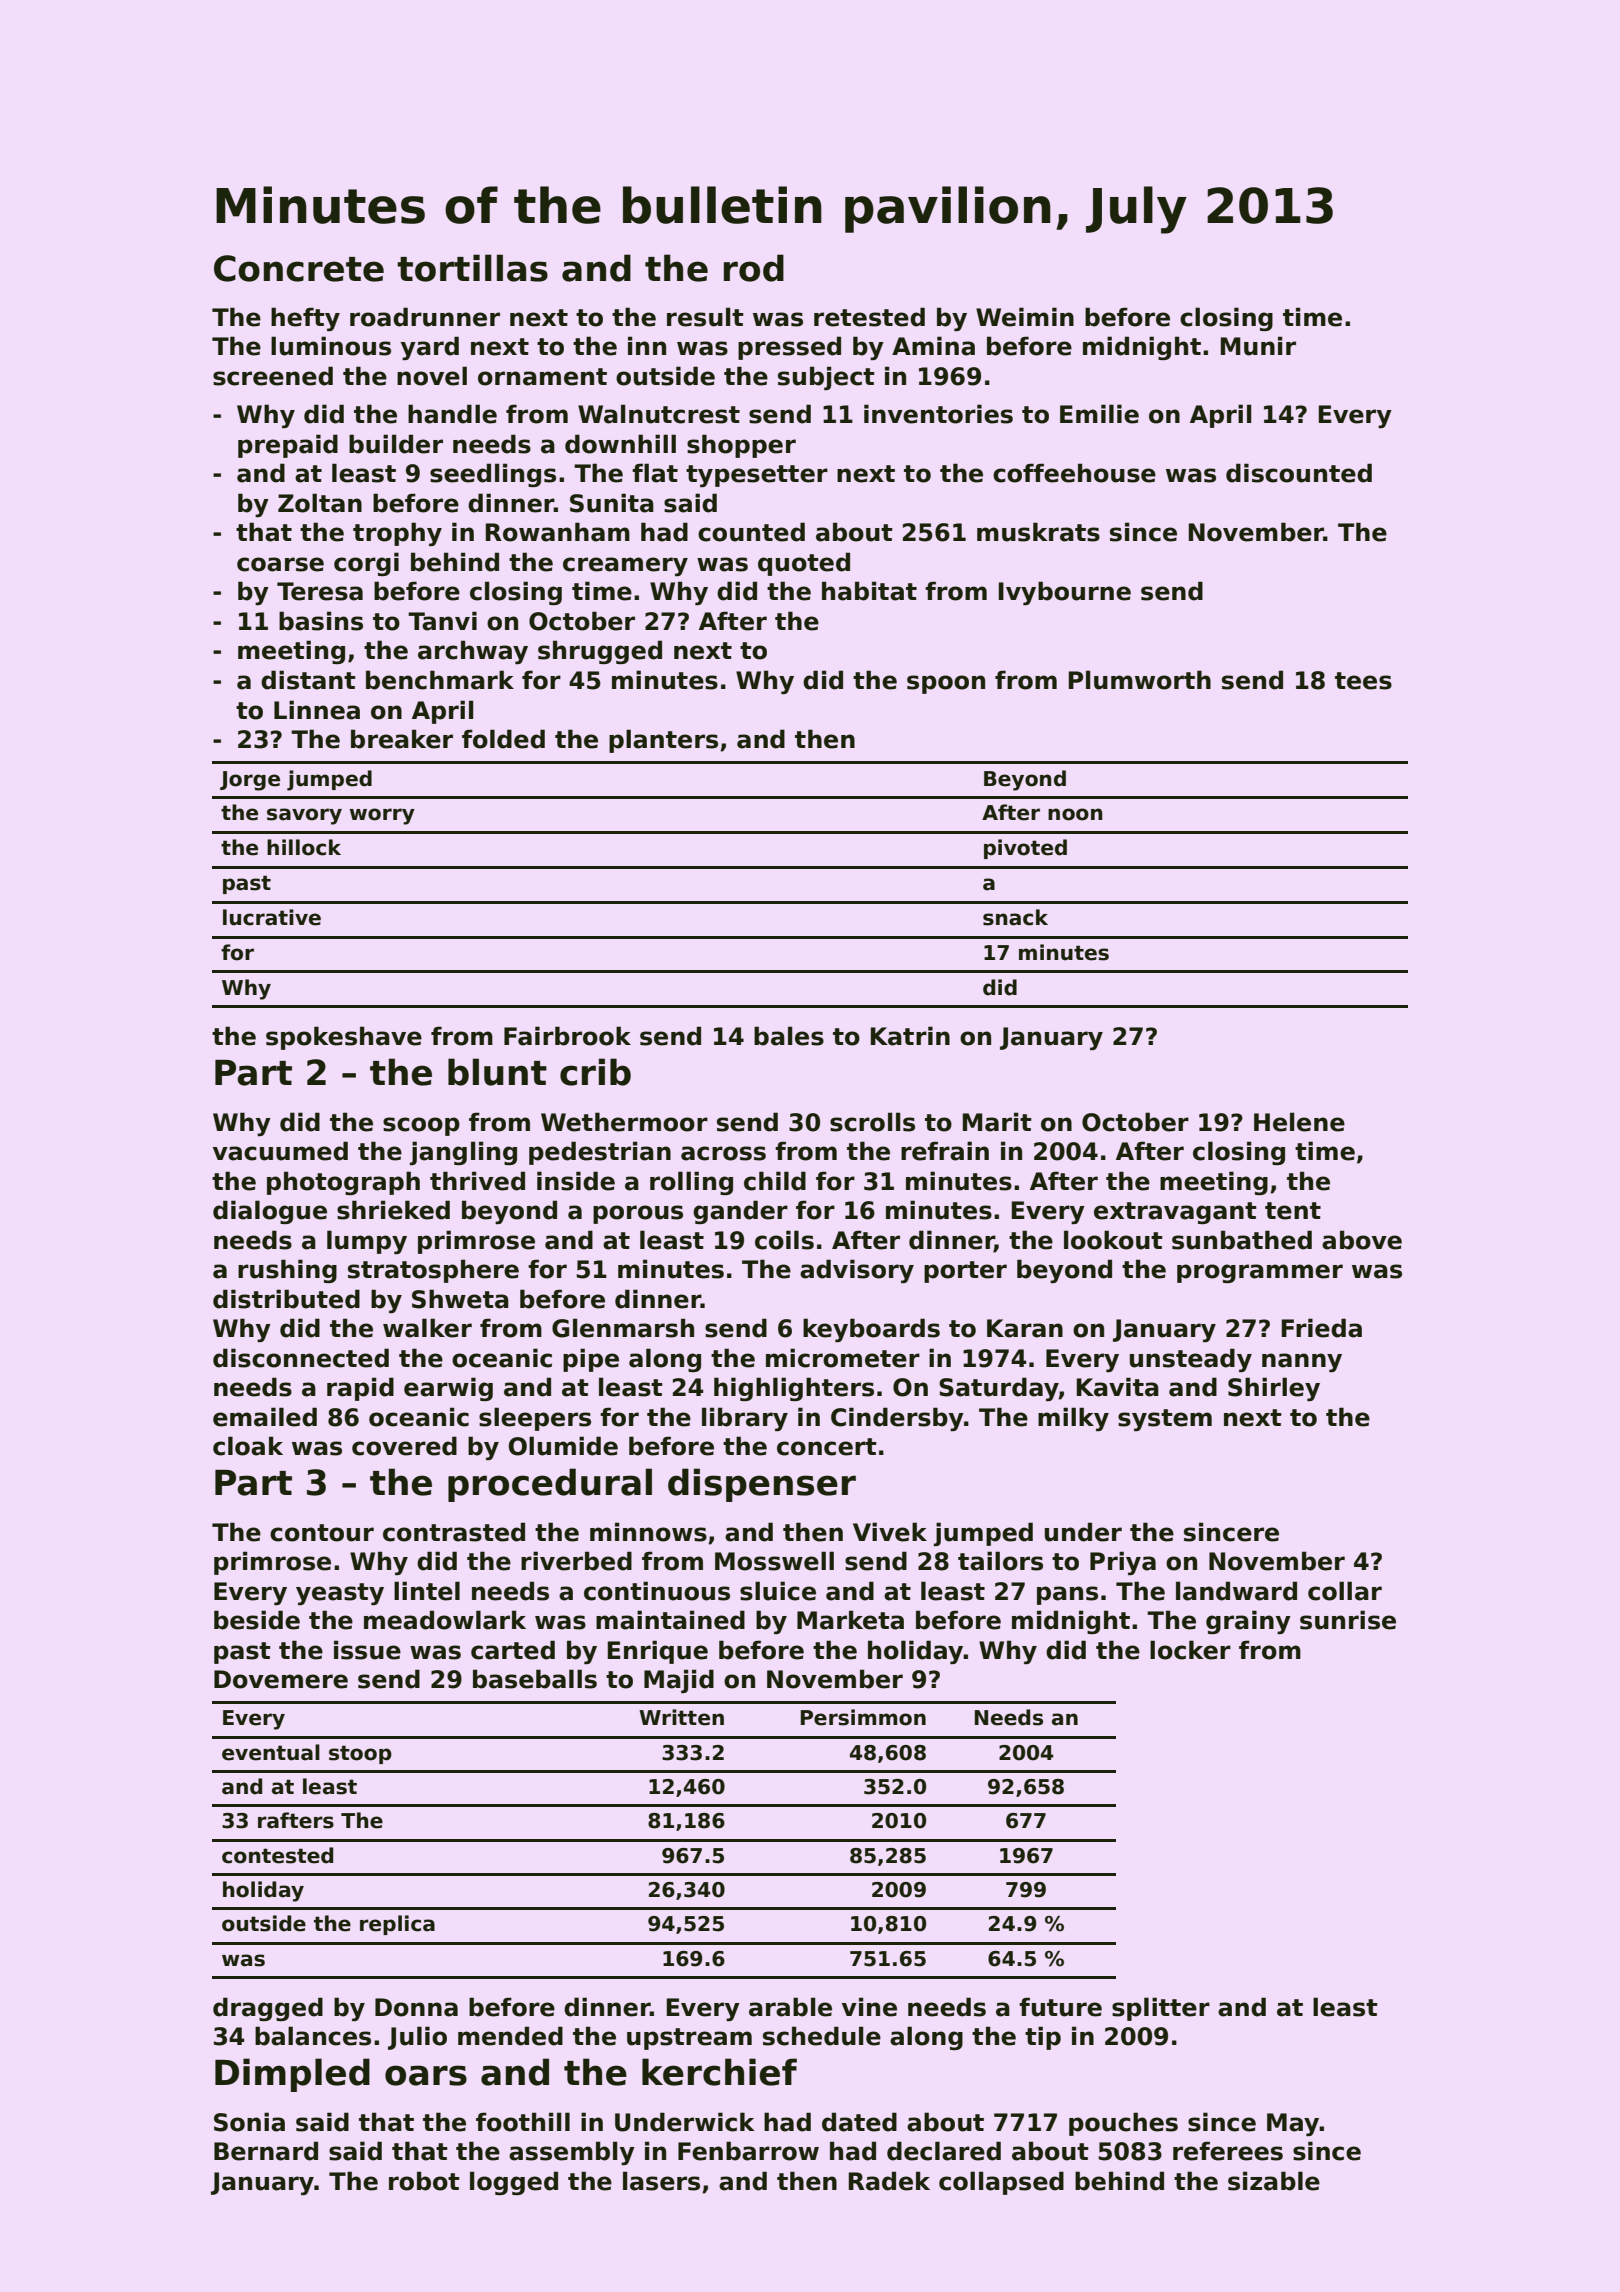 The height and width of the document is (2292, 1620). Describe the element at coordinates (1139, 680) in the document. I see `Plumworth` at that location.
